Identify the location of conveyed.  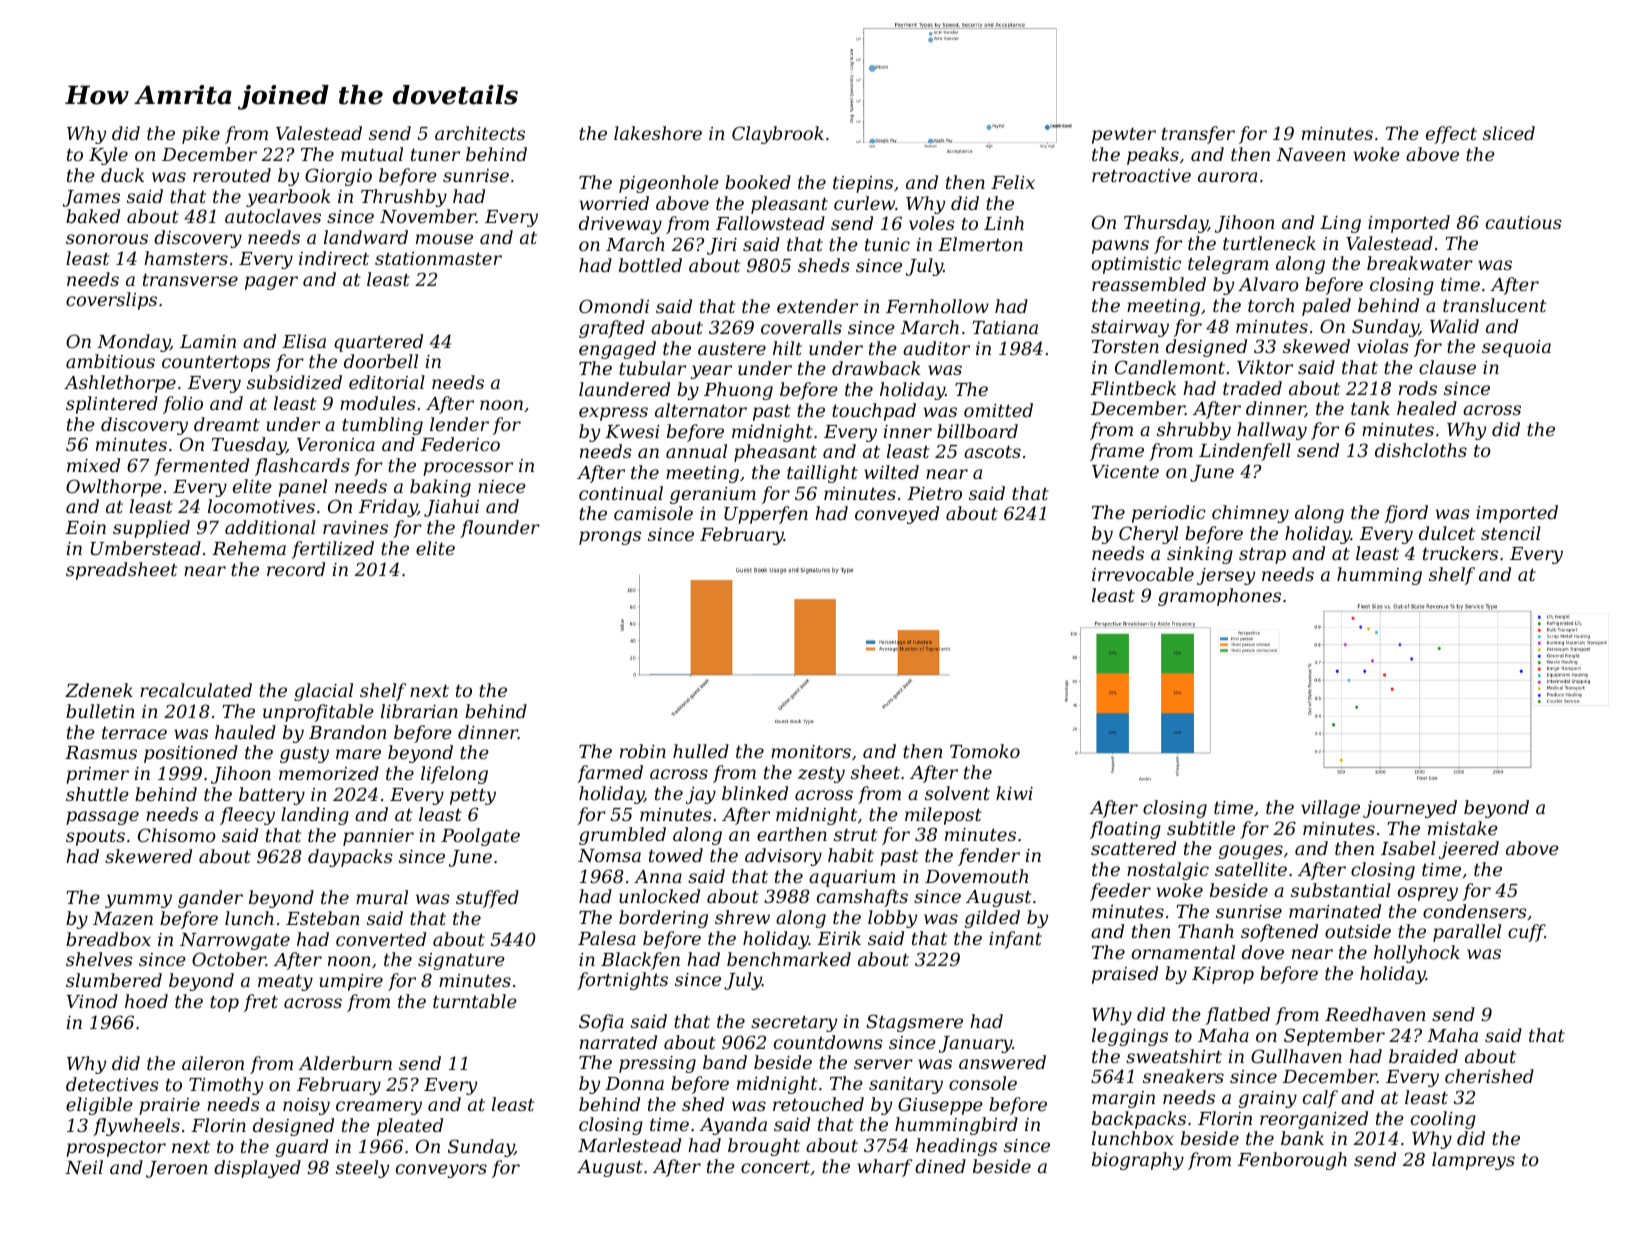
(897, 515).
